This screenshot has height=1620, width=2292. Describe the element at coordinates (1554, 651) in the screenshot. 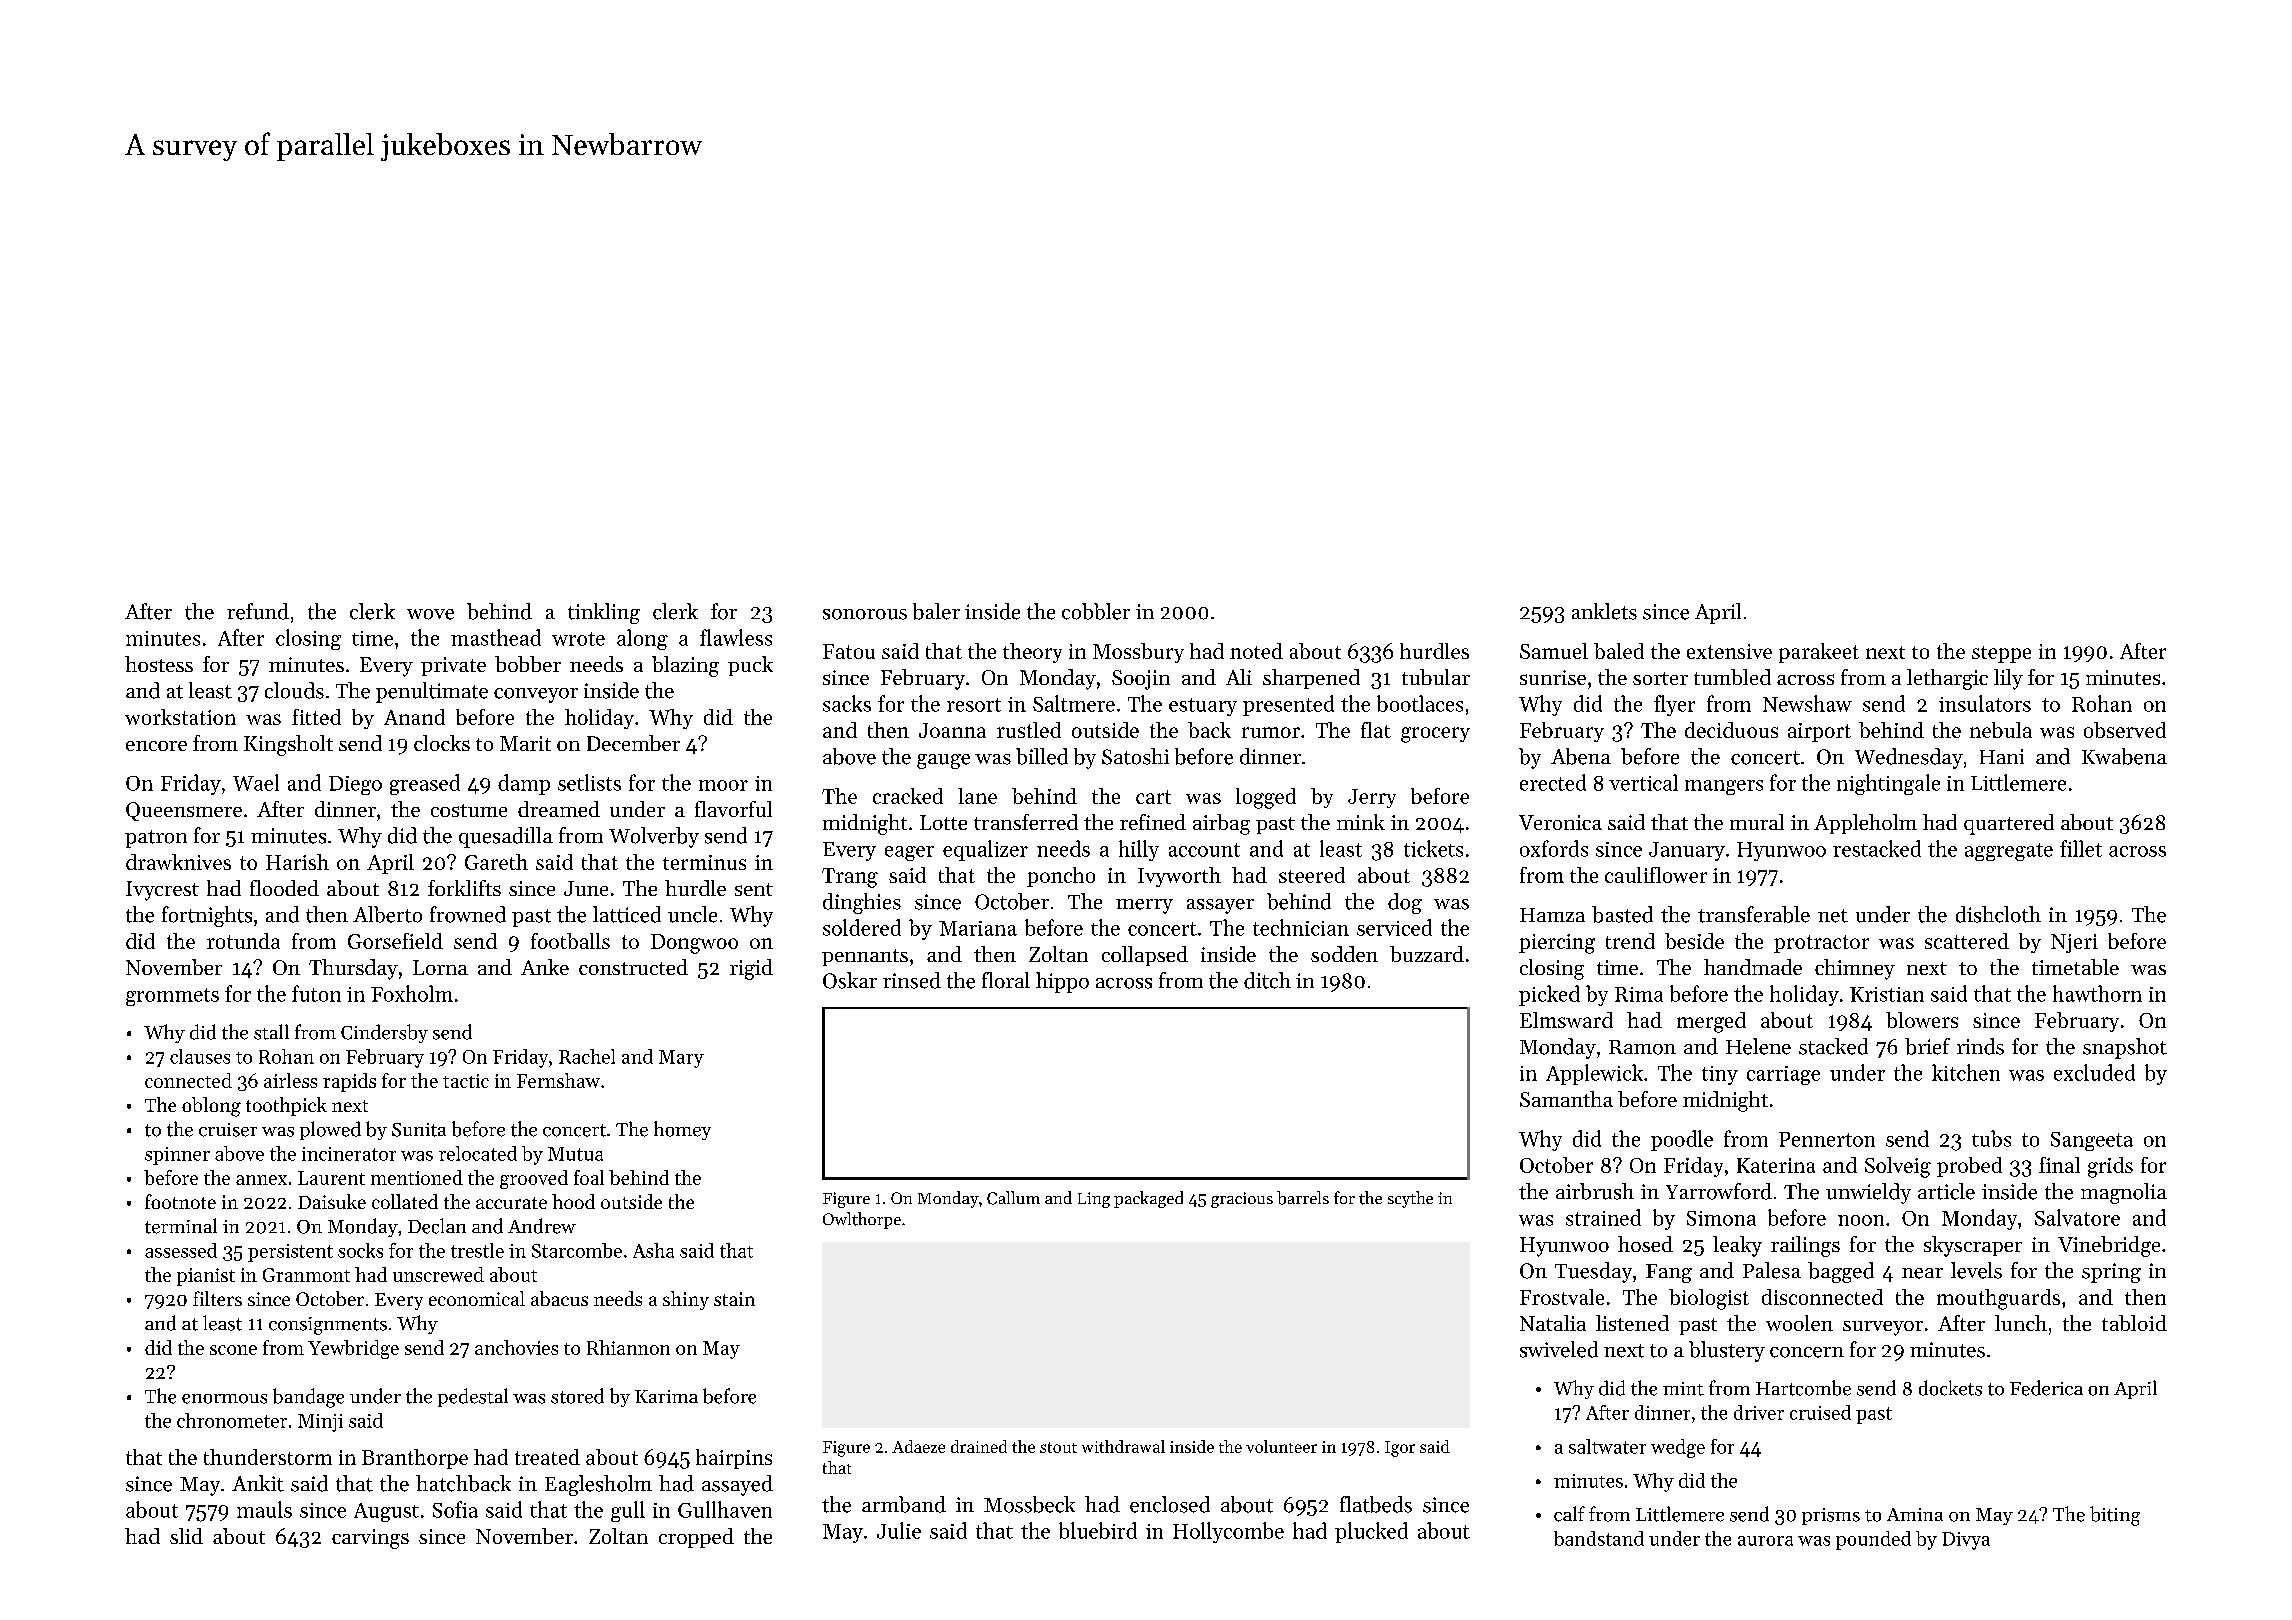

I see `Samuel` at that location.
